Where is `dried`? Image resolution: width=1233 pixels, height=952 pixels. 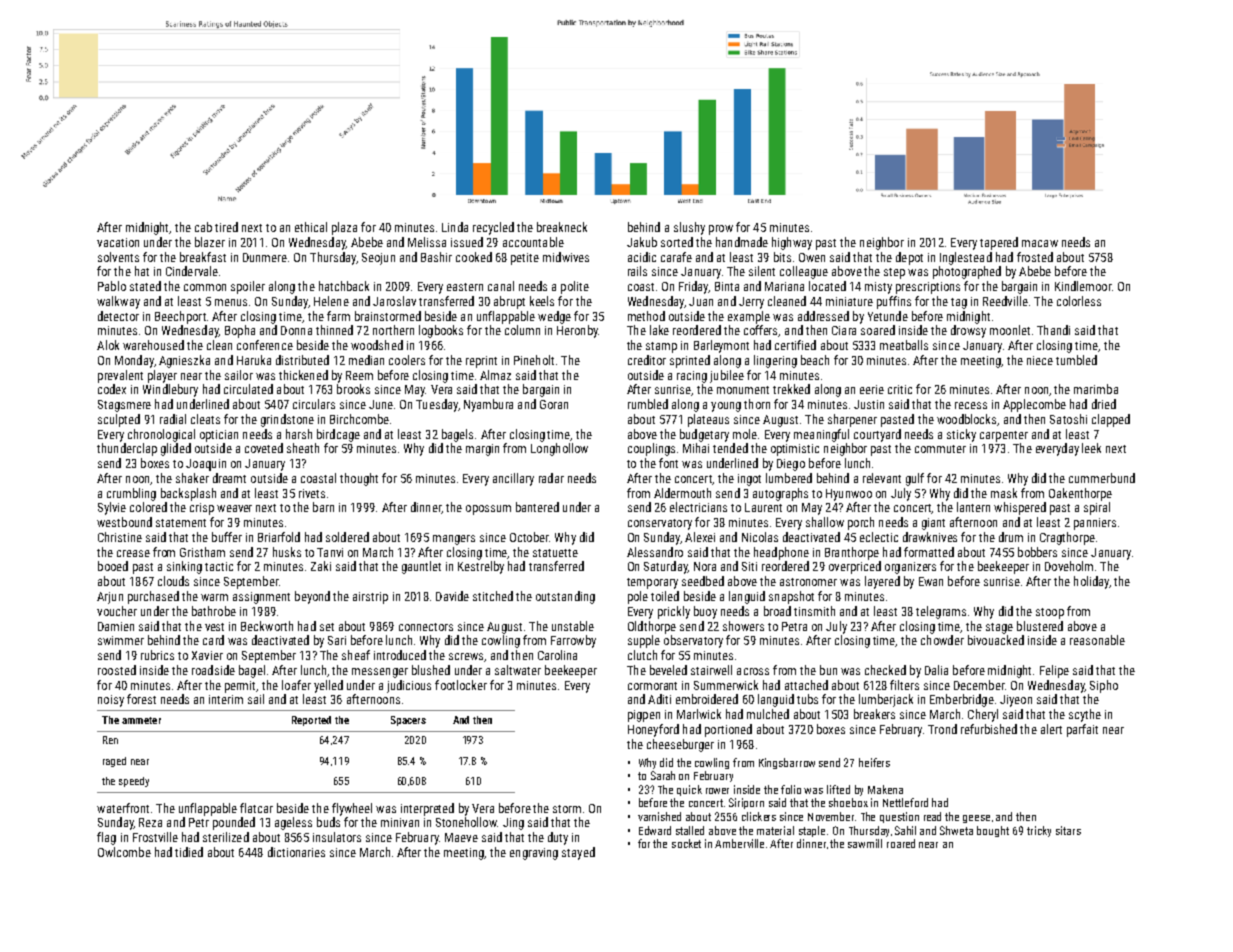
dried is located at coordinates (1104, 404).
